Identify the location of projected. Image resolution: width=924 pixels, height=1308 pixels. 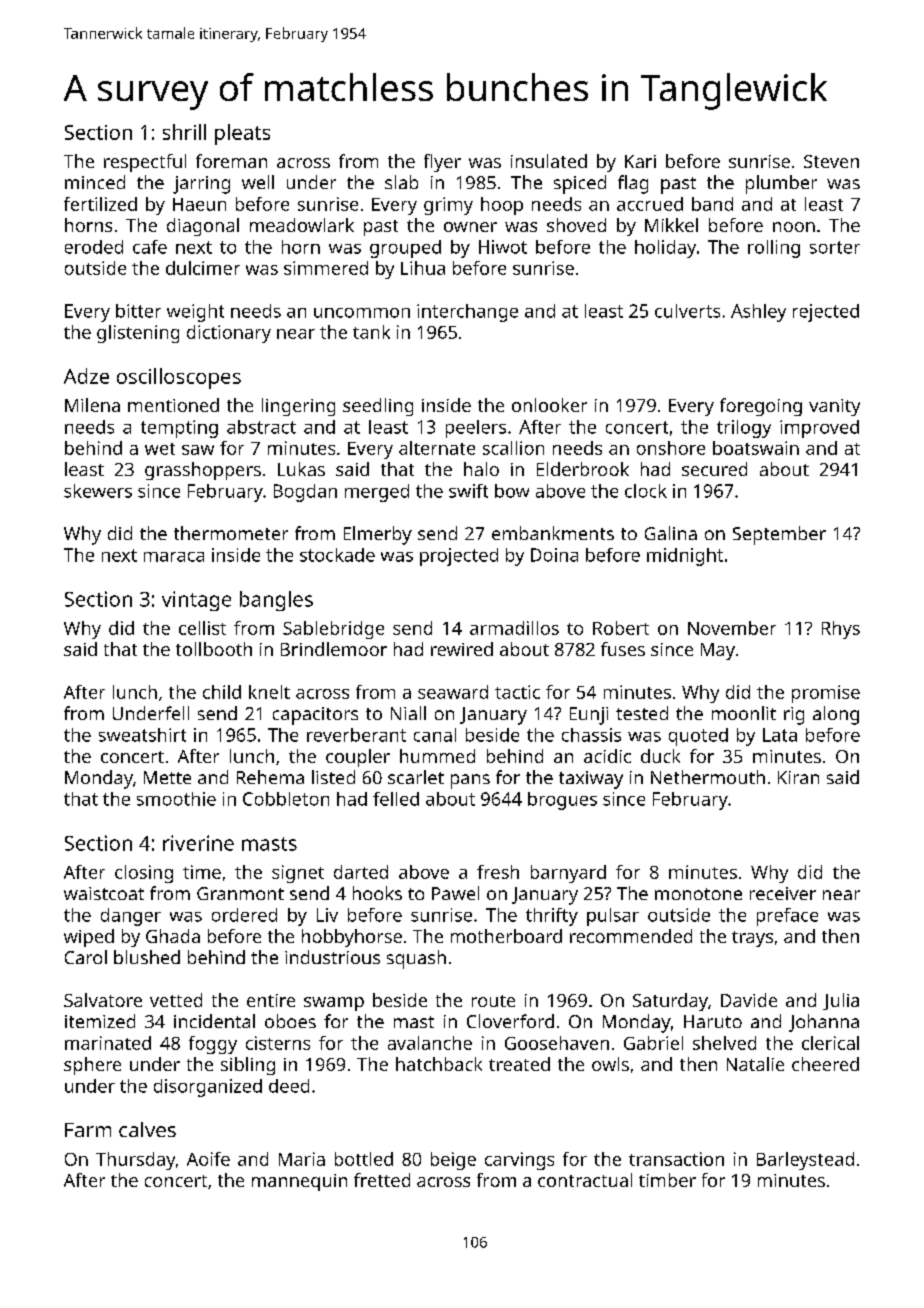
(459, 557).
